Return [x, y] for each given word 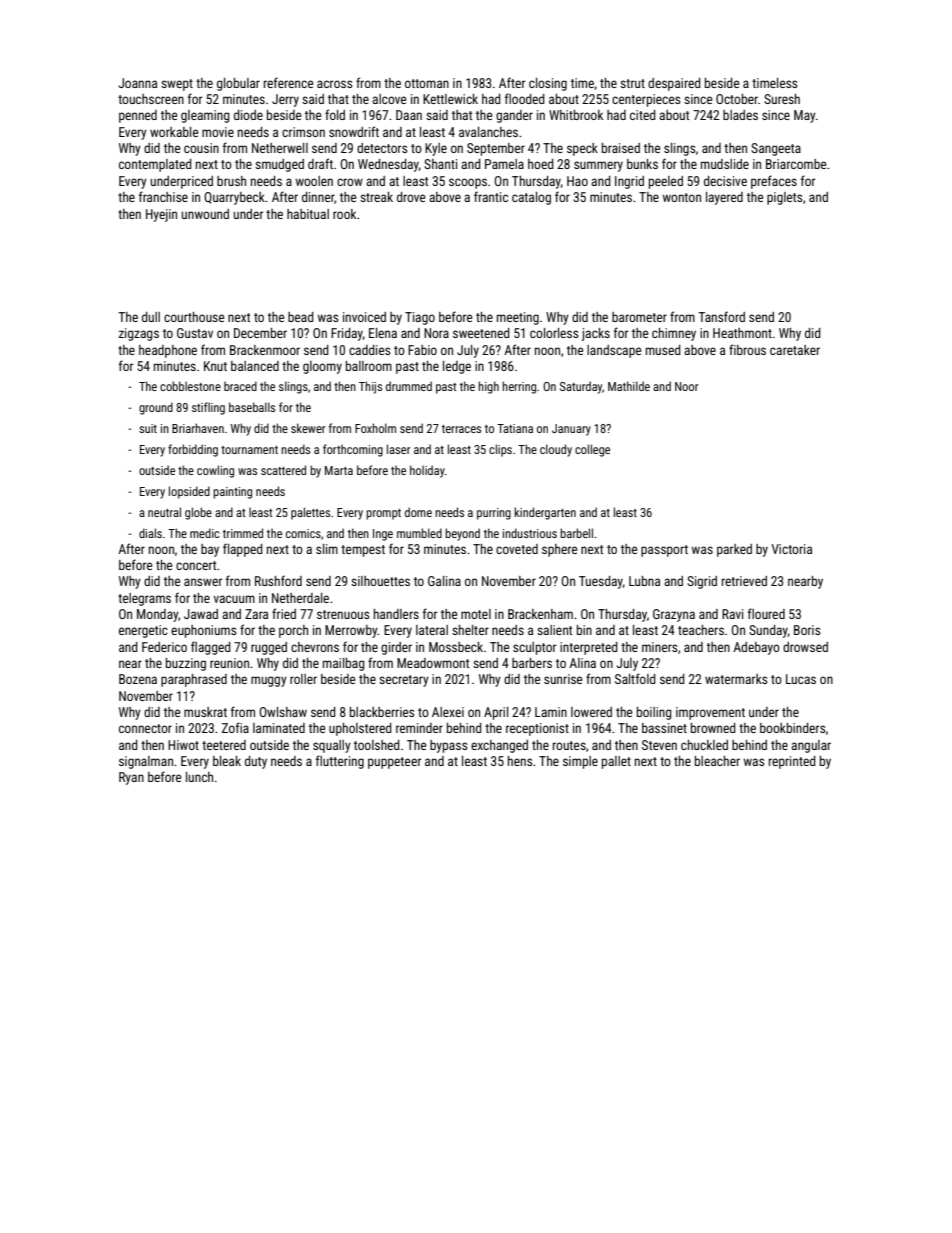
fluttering [340, 762]
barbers [532, 663]
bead [301, 317]
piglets [784, 198]
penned [138, 116]
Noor [686, 386]
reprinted [792, 762]
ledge [457, 367]
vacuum [234, 599]
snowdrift [354, 131]
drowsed [805, 647]
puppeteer [394, 763]
